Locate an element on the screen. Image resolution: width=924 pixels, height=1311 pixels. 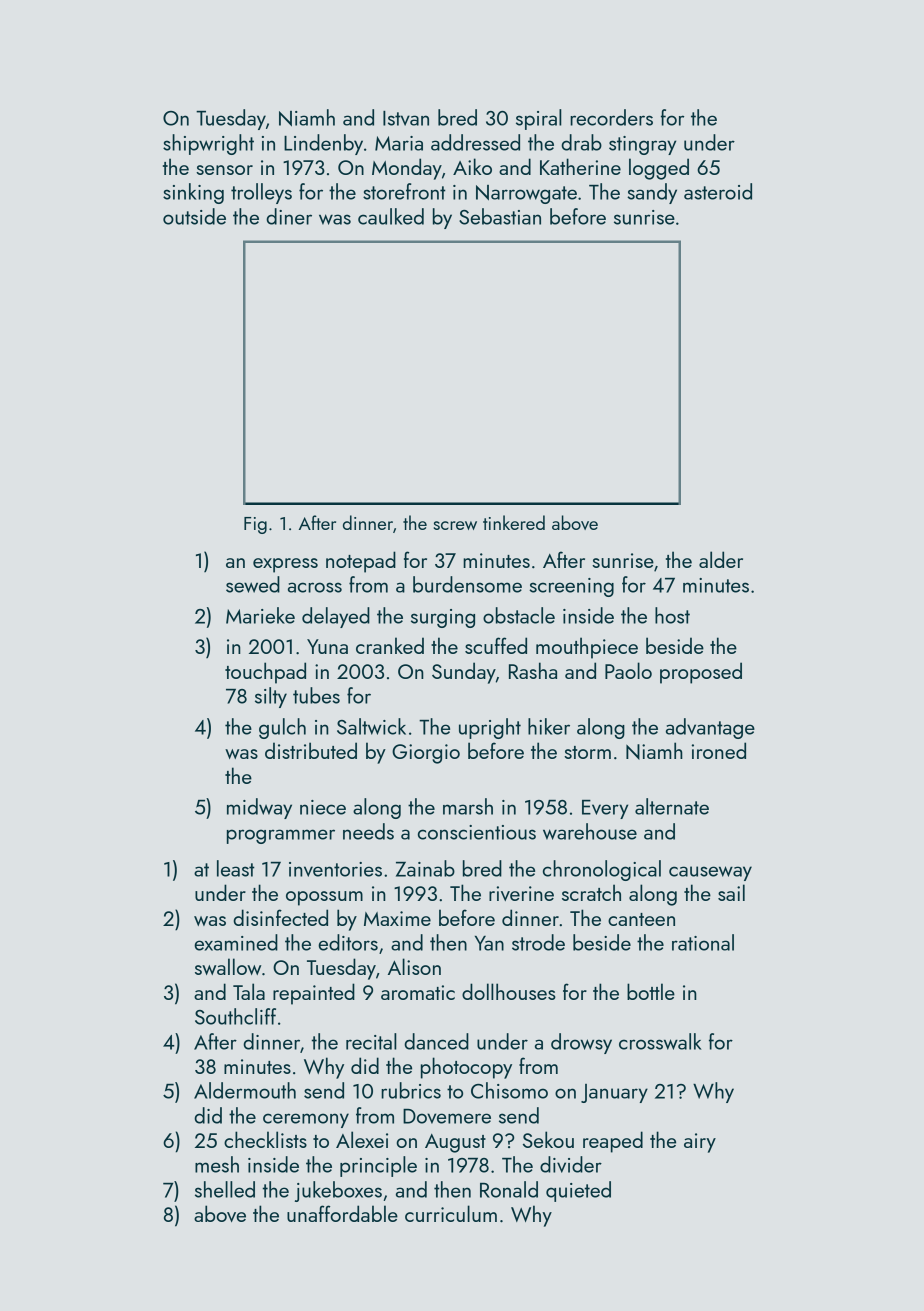
Alison is located at coordinates (414, 966).
